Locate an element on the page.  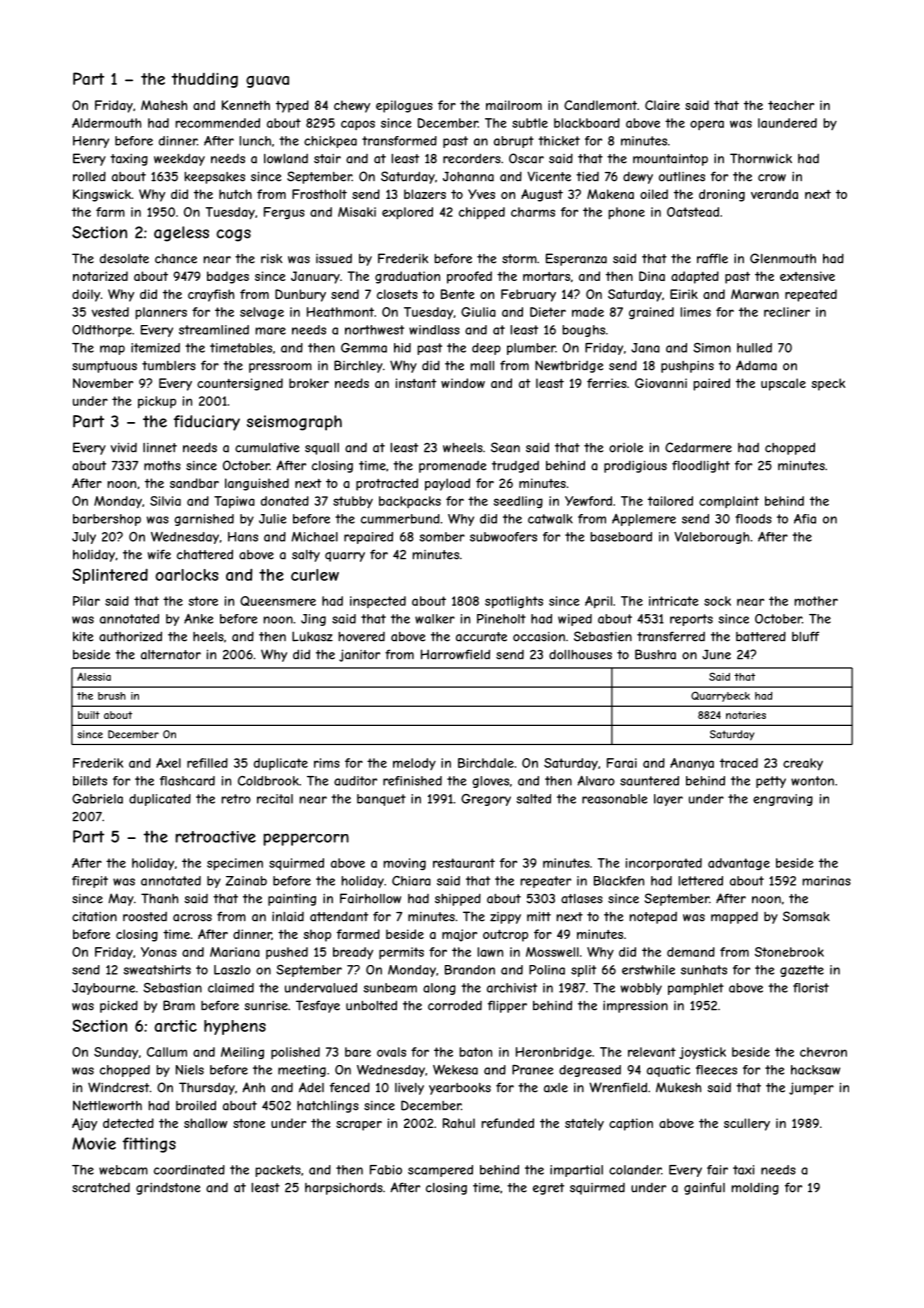
packets is located at coordinates (278, 1171).
